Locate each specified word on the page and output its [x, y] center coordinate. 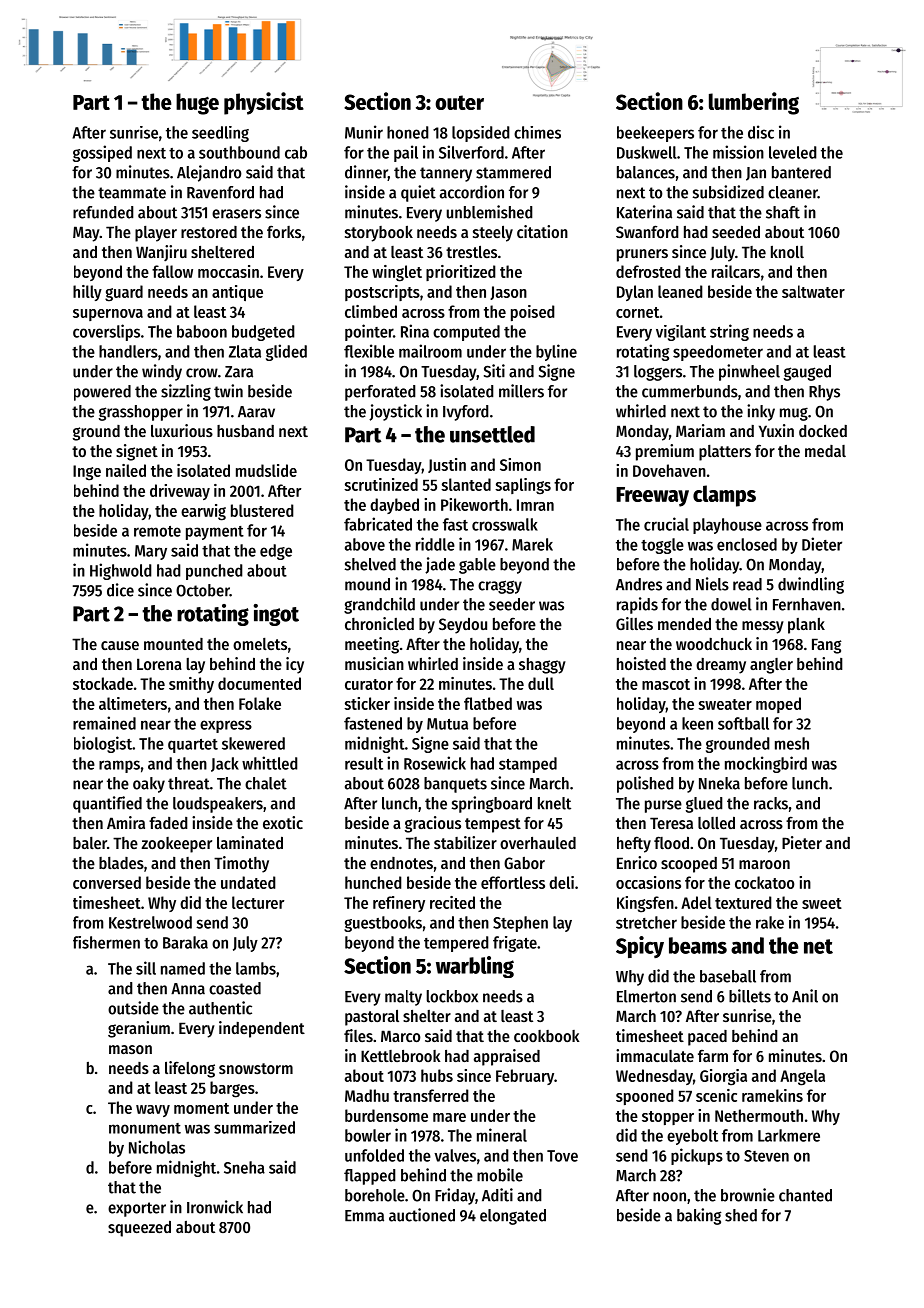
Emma [364, 1216]
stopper [668, 1118]
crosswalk [505, 524]
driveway [180, 492]
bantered [801, 172]
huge [197, 104]
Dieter [822, 544]
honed [408, 132]
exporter [137, 1209]
